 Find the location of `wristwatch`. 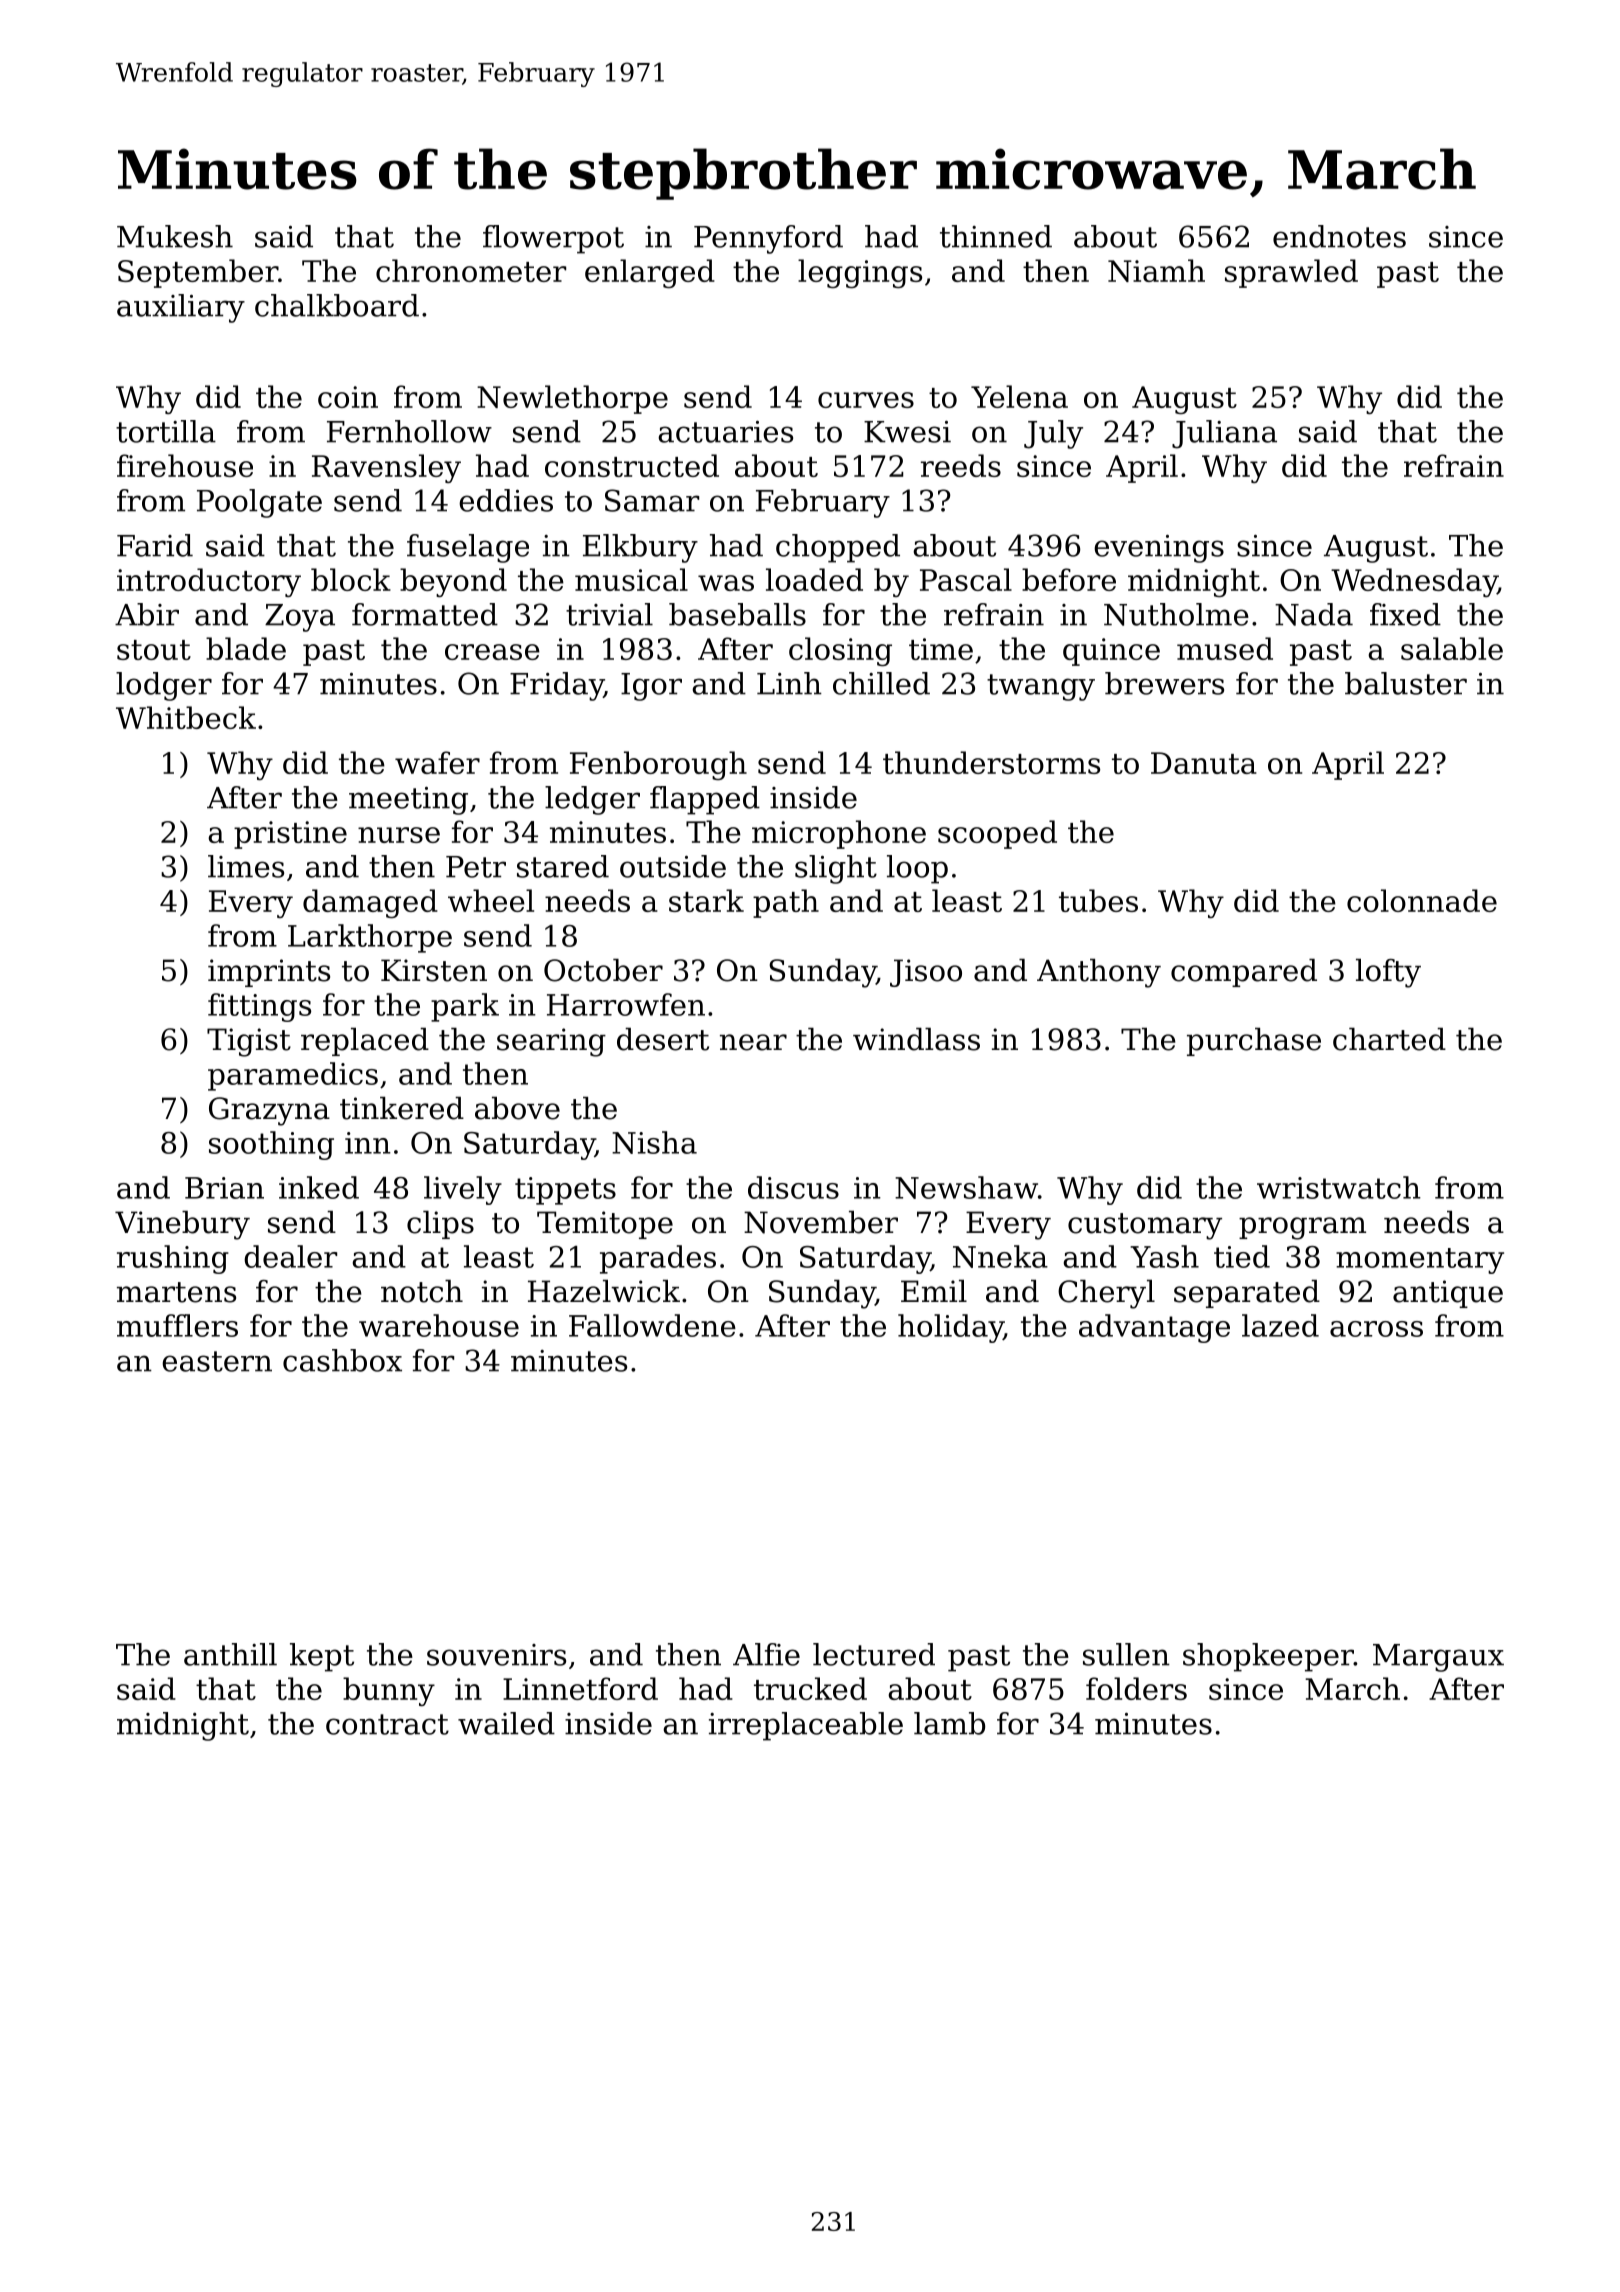

wristwatch is located at coordinates (1339, 1187).
